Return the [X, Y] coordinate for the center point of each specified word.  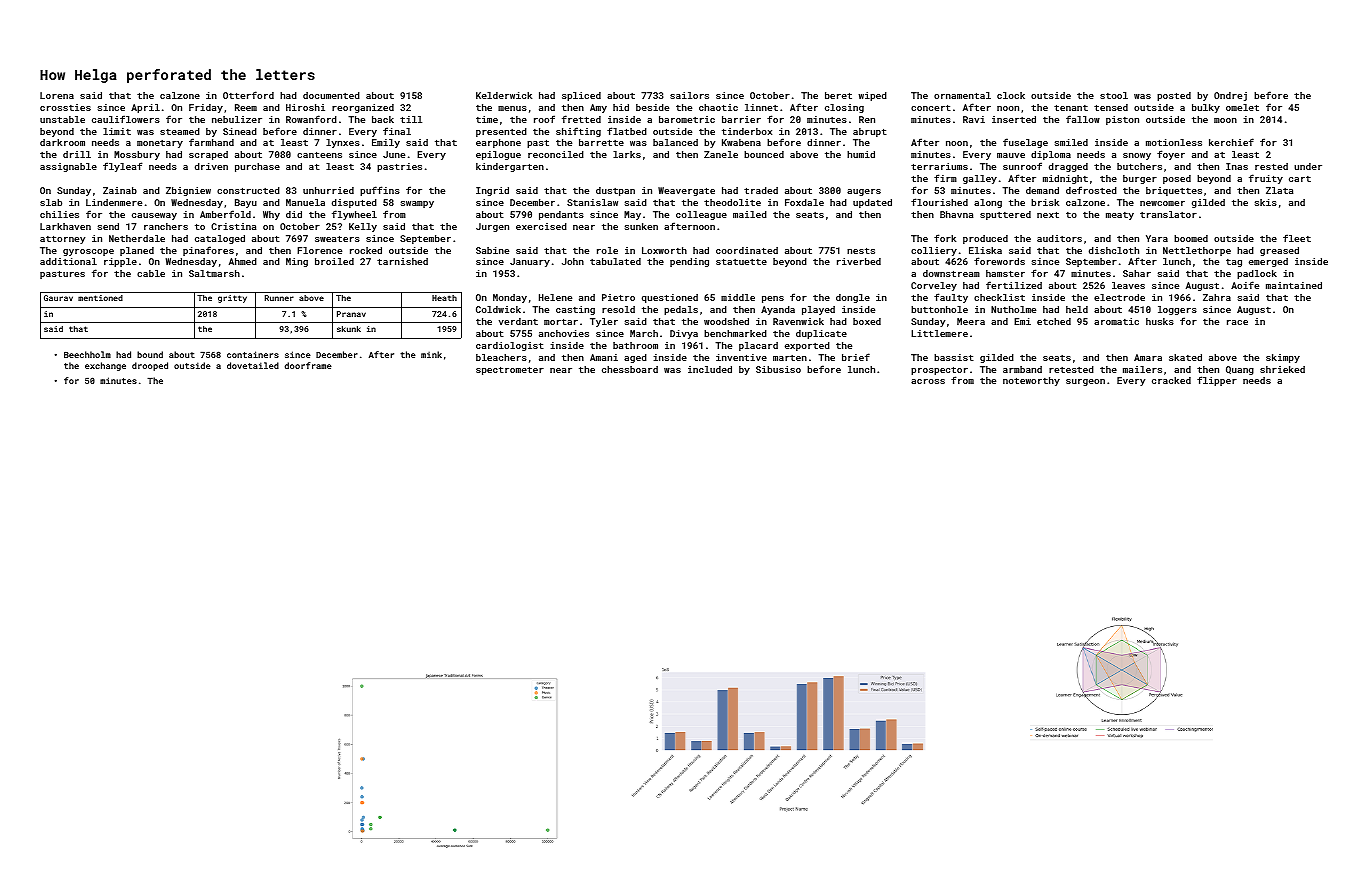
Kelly [363, 227]
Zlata [1279, 190]
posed [1177, 179]
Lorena [57, 95]
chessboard [630, 369]
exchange [105, 366]
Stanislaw [592, 202]
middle [738, 297]
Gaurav [58, 298]
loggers [1177, 310]
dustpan [615, 191]
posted [1174, 96]
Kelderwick [504, 95]
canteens [319, 154]
